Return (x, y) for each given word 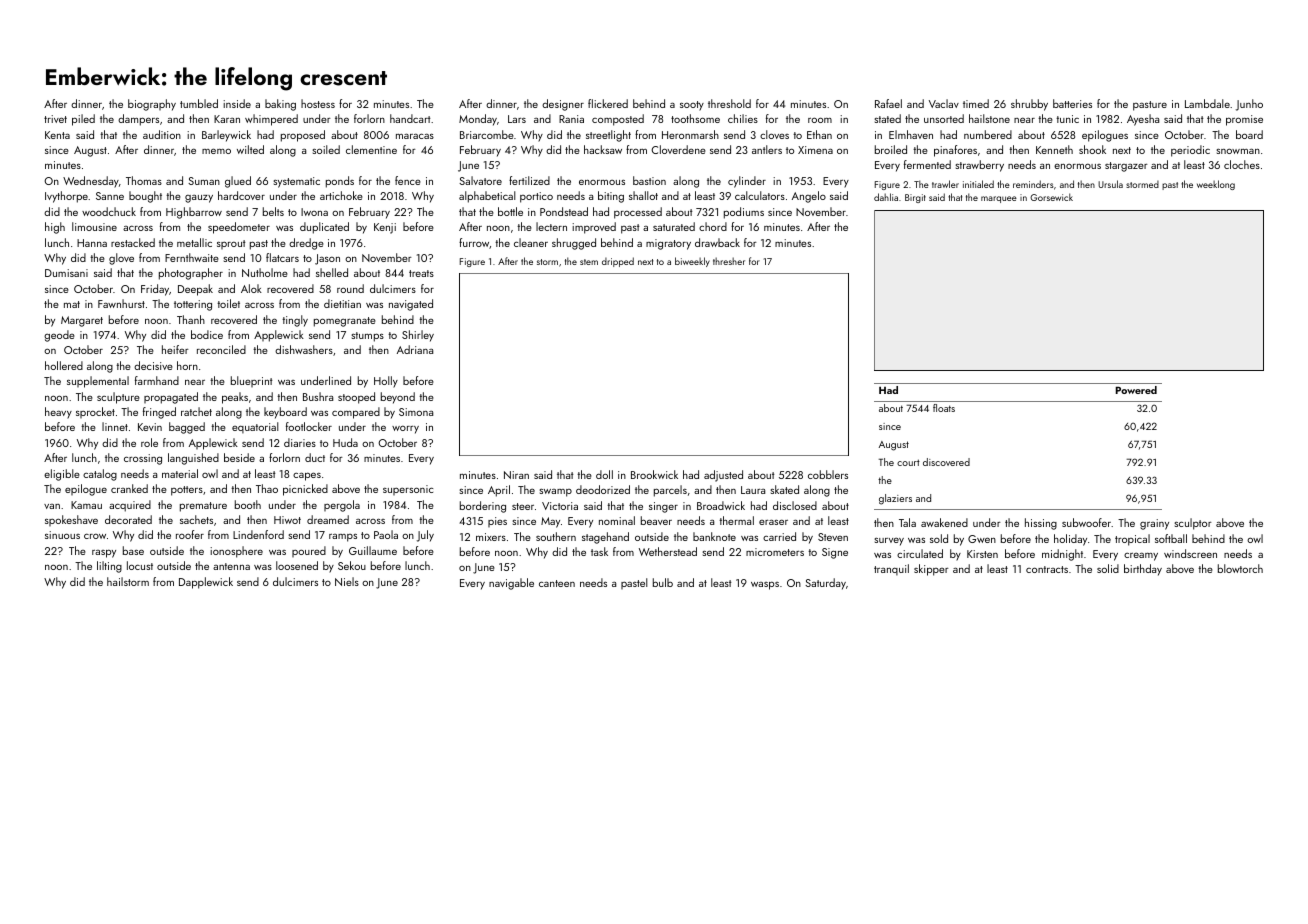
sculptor (1193, 524)
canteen (557, 583)
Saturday (825, 584)
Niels (347, 581)
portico (536, 197)
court (908, 462)
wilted (250, 149)
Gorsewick (1051, 197)
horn (187, 365)
